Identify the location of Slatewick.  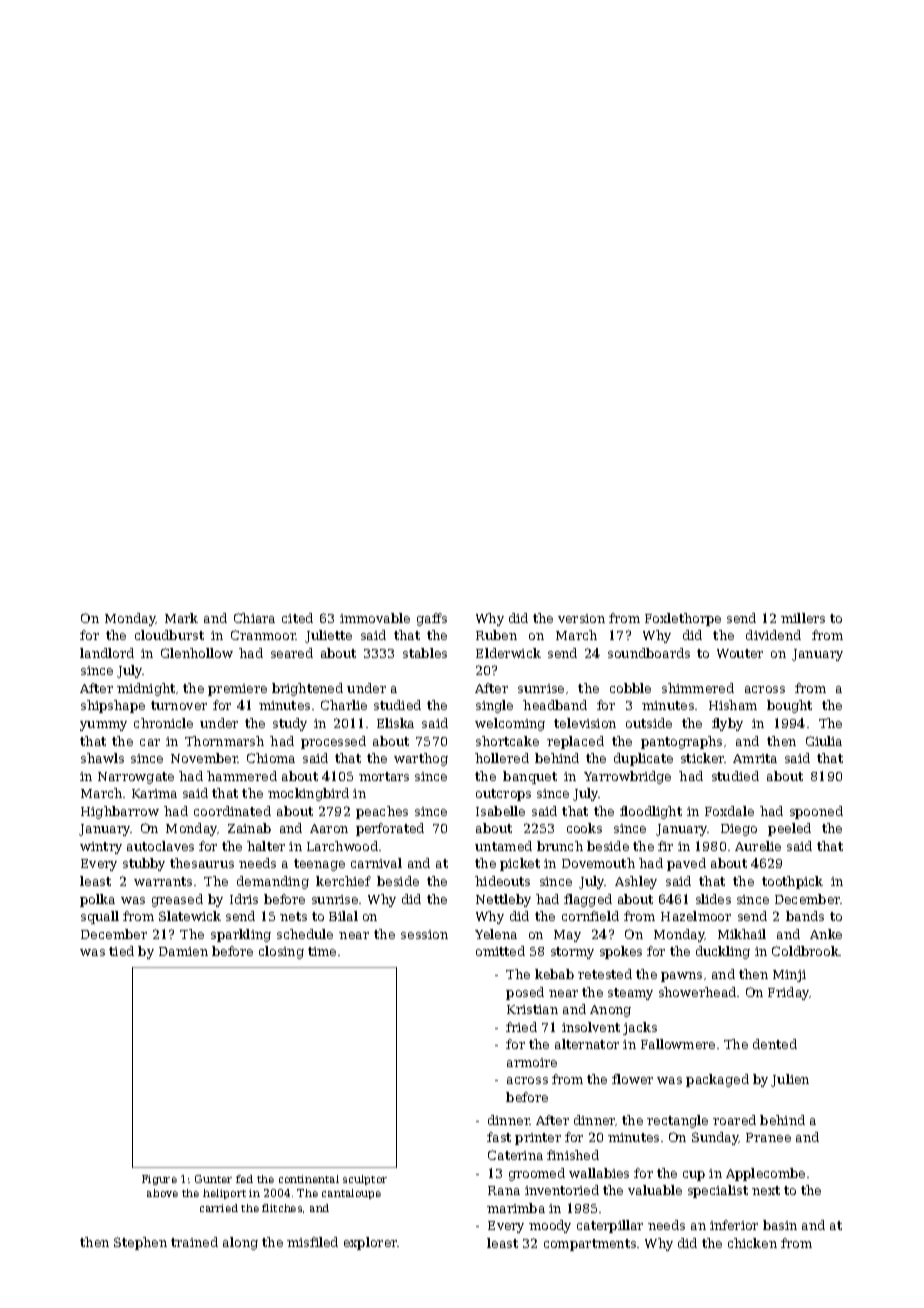
(190, 916).
